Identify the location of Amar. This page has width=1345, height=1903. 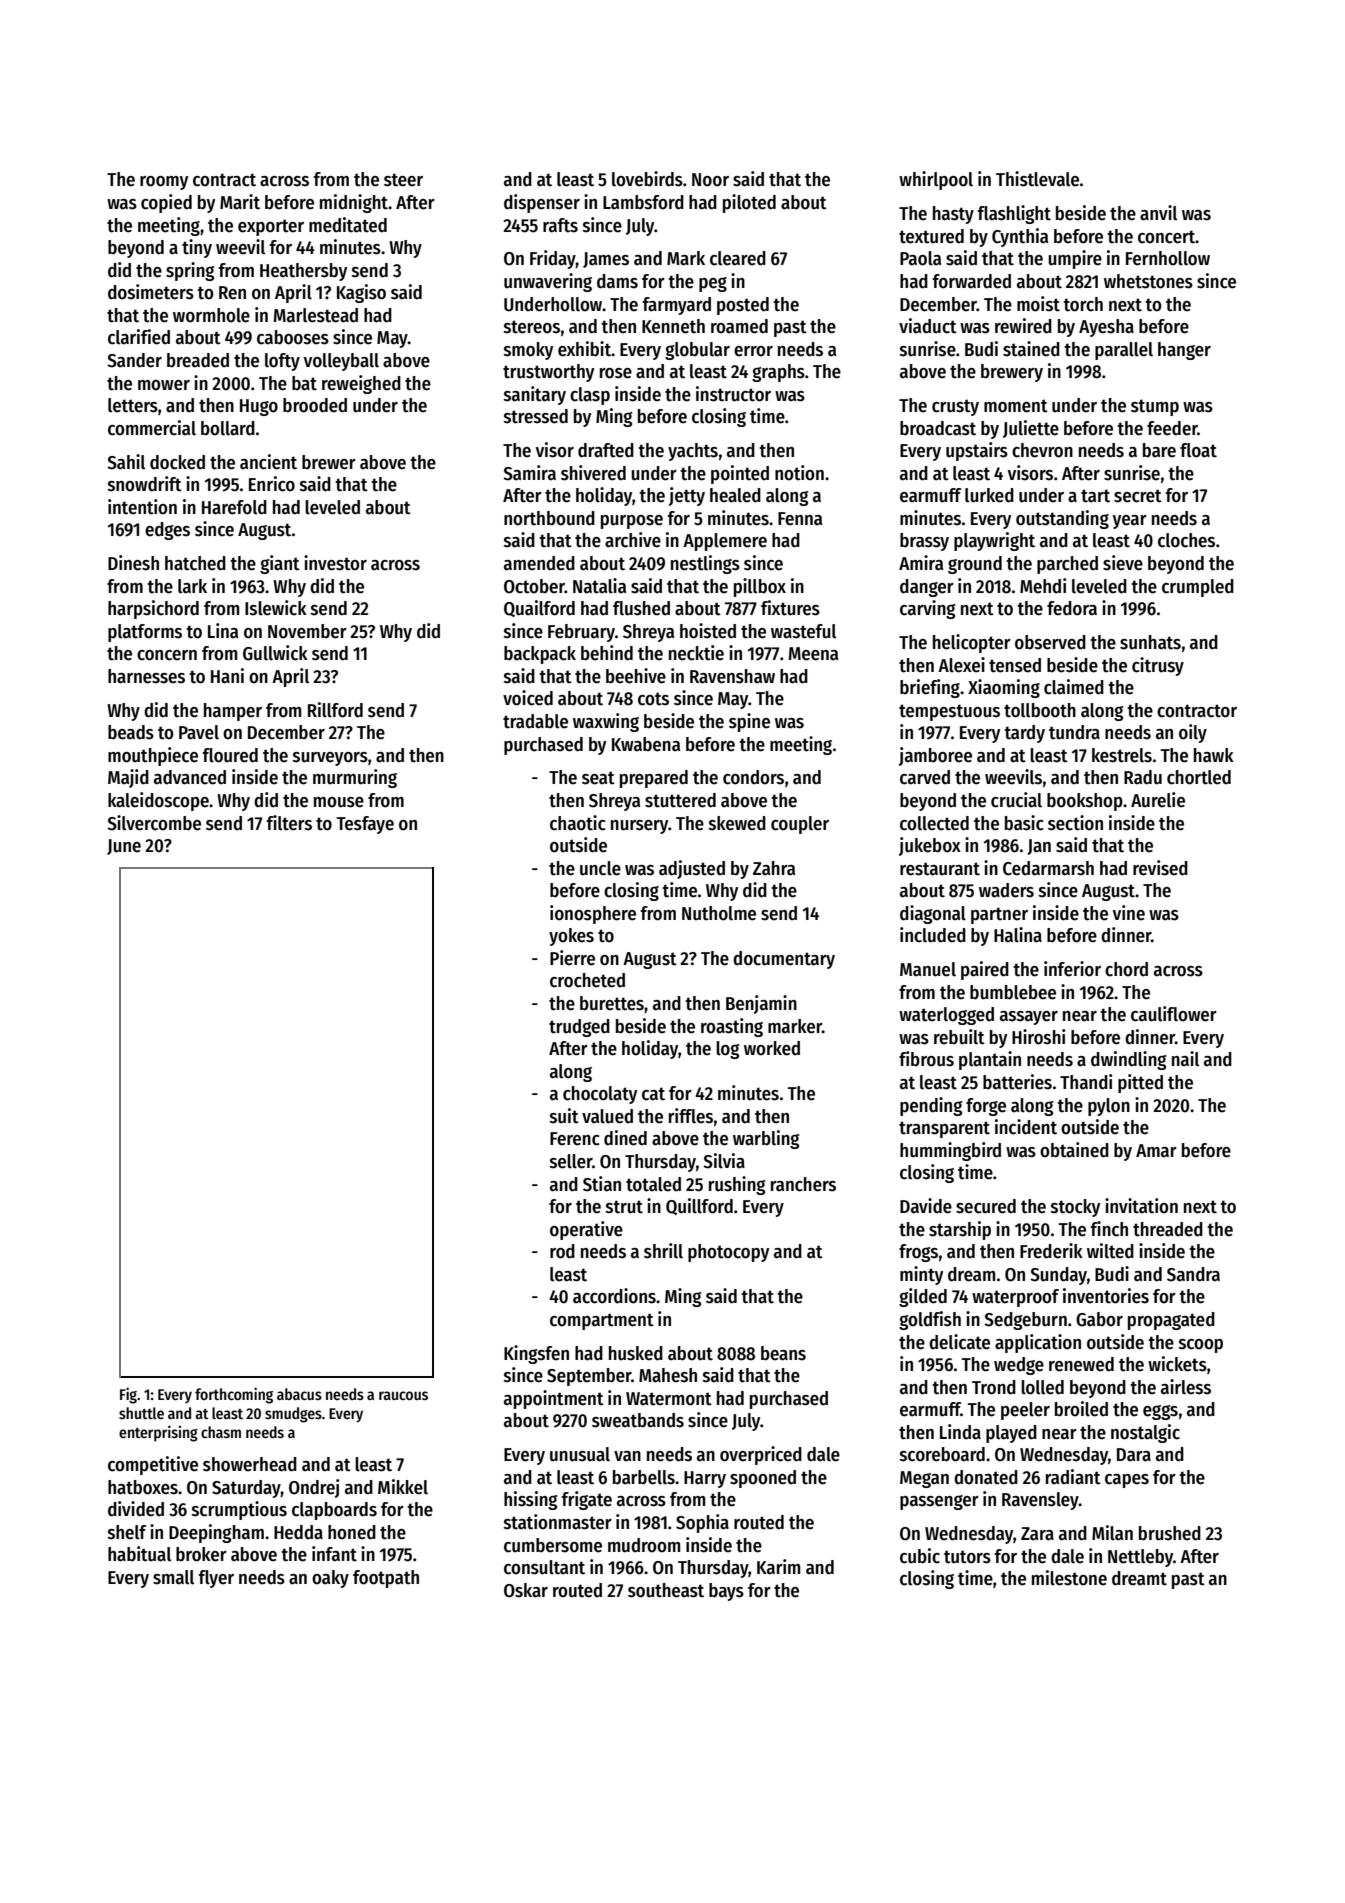
(1156, 1151).
